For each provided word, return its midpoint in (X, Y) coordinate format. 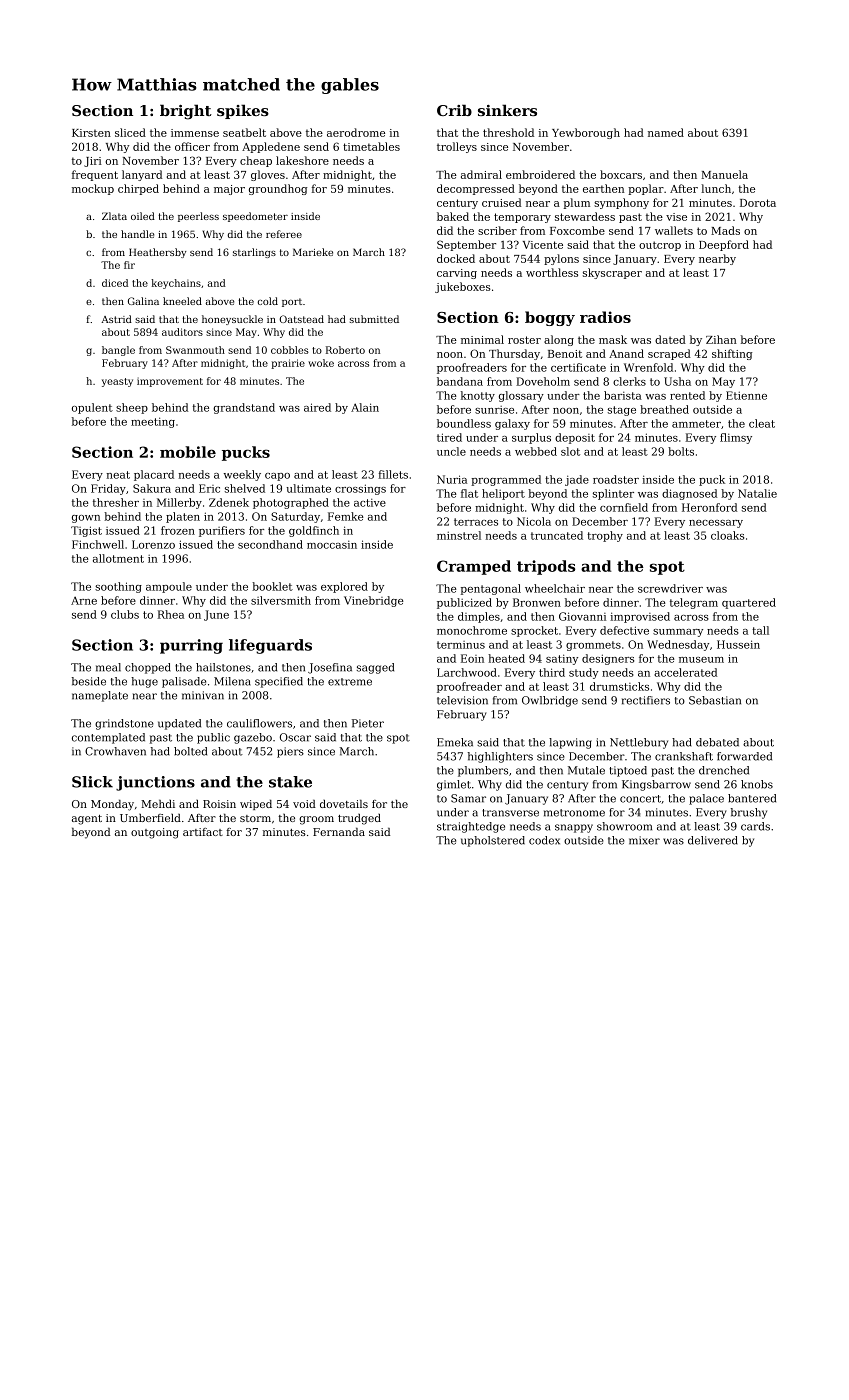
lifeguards (270, 646)
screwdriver (670, 588)
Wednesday (678, 645)
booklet (272, 586)
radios (605, 317)
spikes (243, 111)
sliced (130, 132)
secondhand (270, 544)
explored (344, 587)
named (666, 132)
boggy (550, 318)
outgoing (155, 833)
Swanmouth (195, 350)
